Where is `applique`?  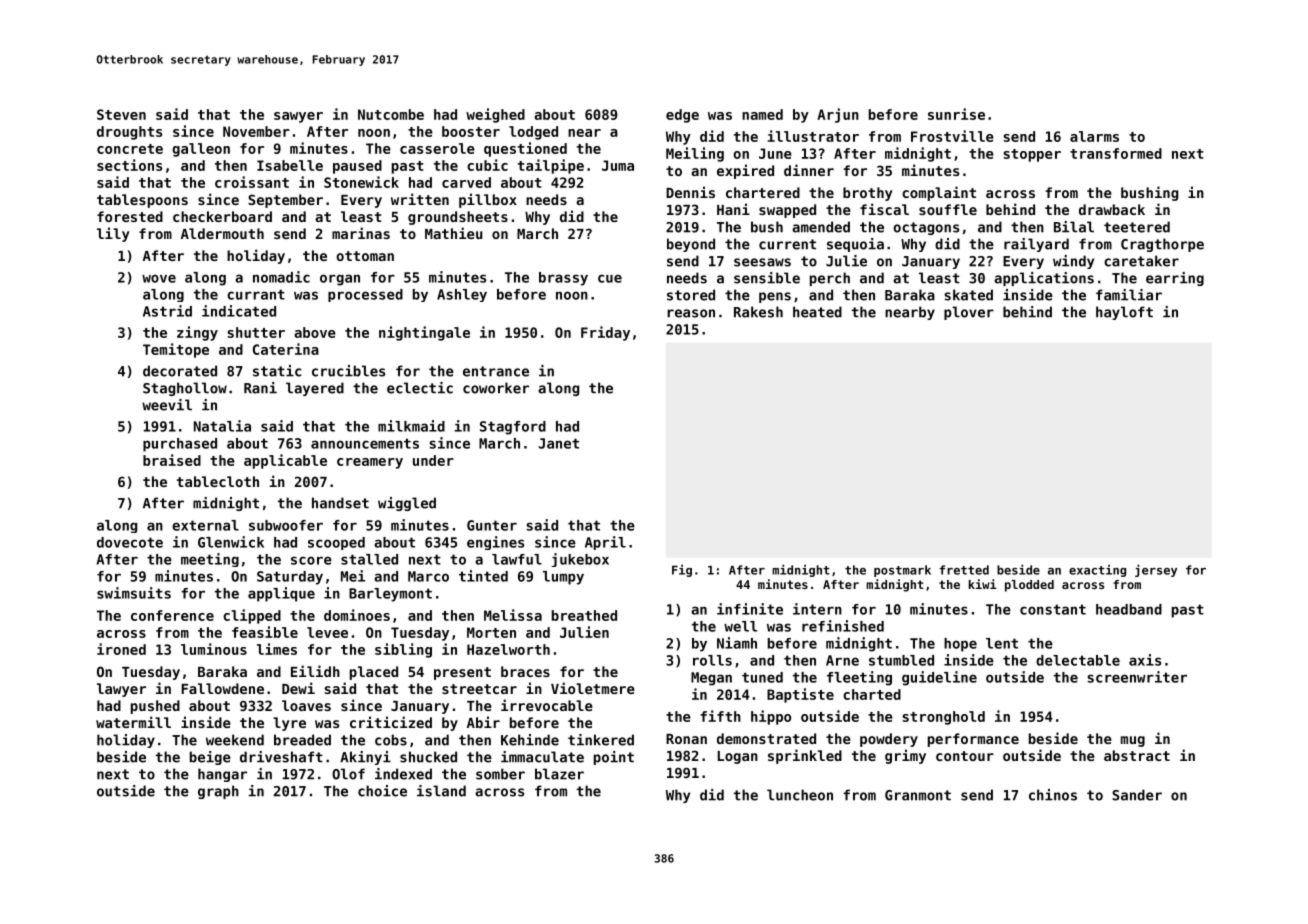 applique is located at coordinates (281, 594).
